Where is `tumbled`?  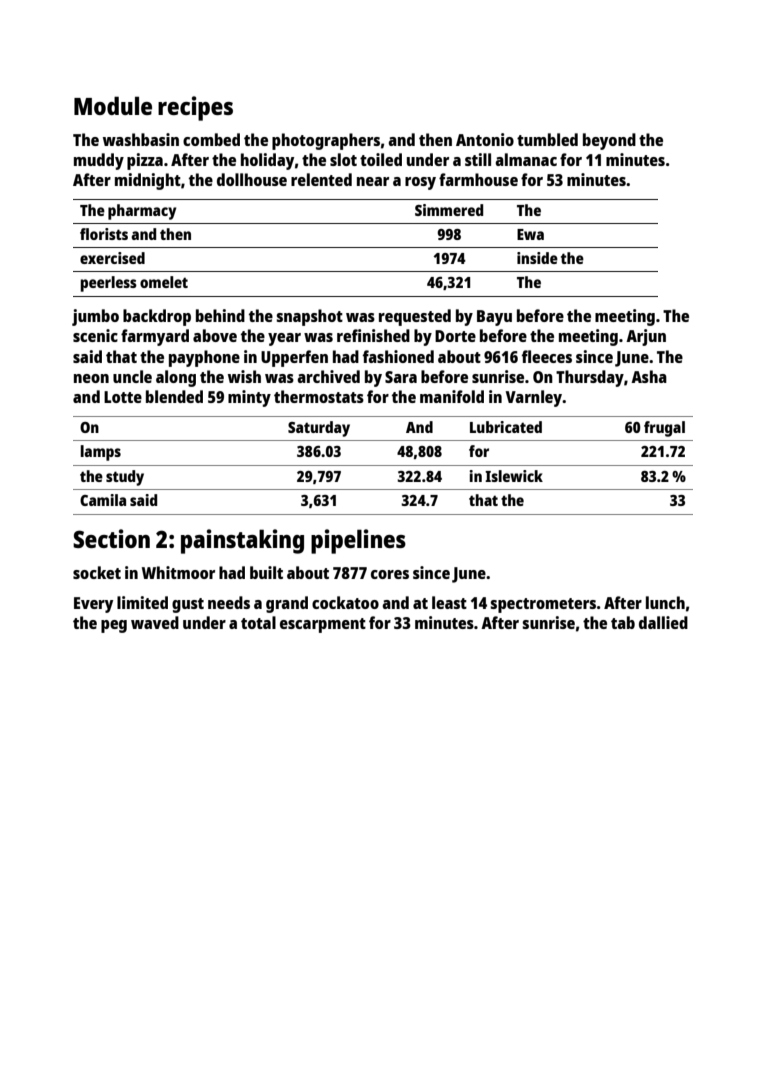
tumbled is located at coordinates (547, 139).
